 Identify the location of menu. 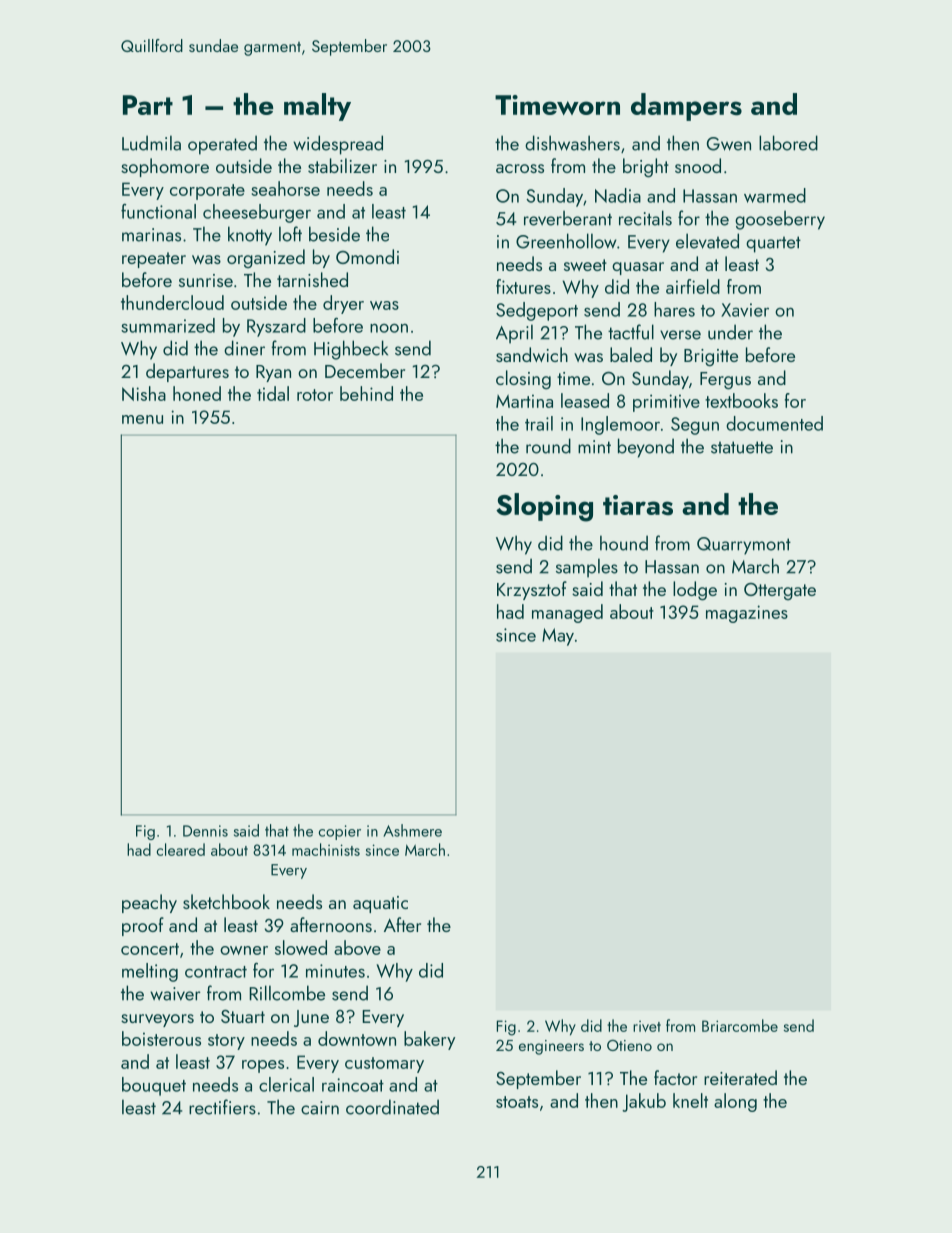
(142, 419).
